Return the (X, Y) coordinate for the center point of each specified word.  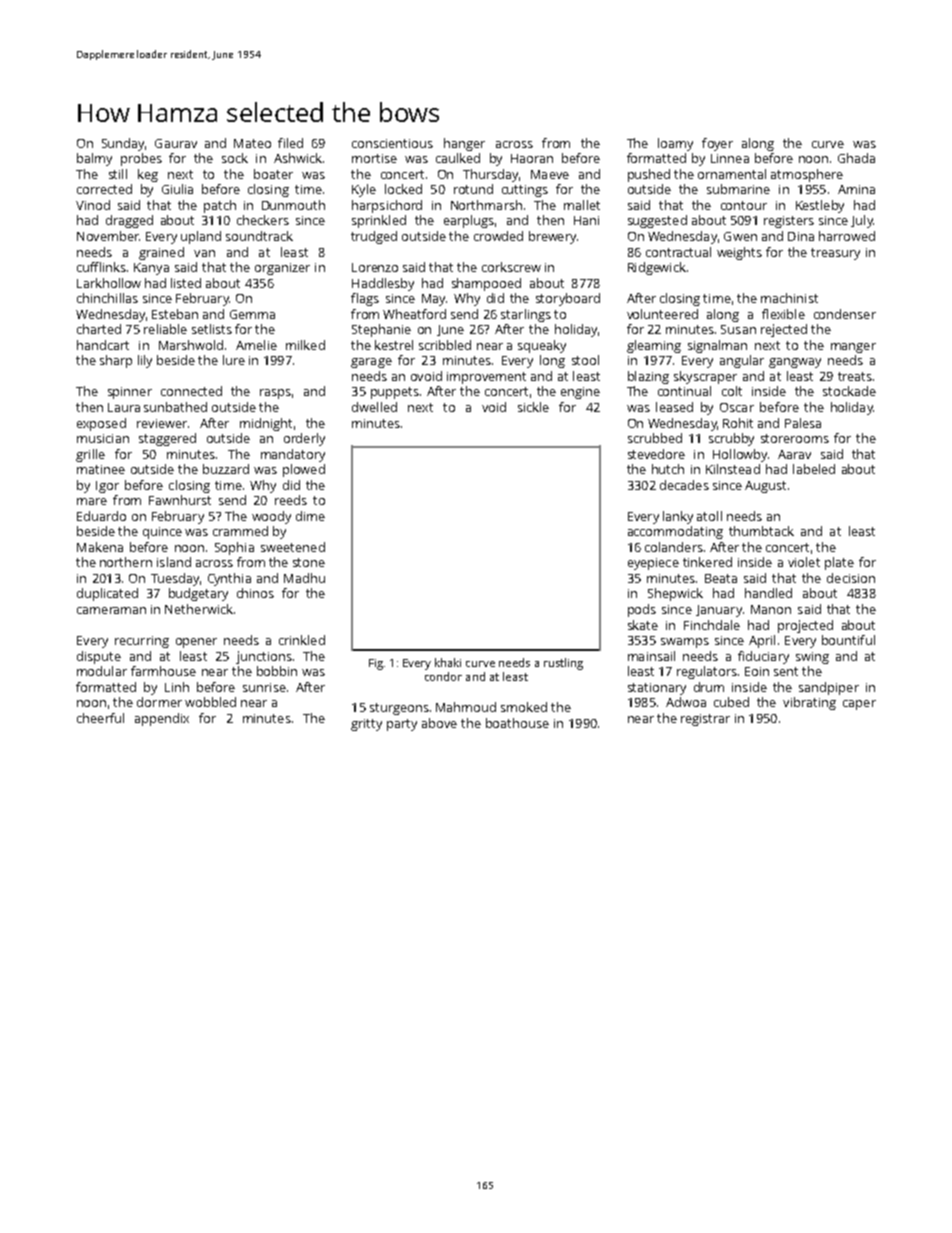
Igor (107, 487)
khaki (448, 662)
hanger (464, 144)
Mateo (252, 143)
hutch (668, 469)
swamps (685, 643)
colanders (674, 547)
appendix (162, 719)
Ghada (856, 158)
